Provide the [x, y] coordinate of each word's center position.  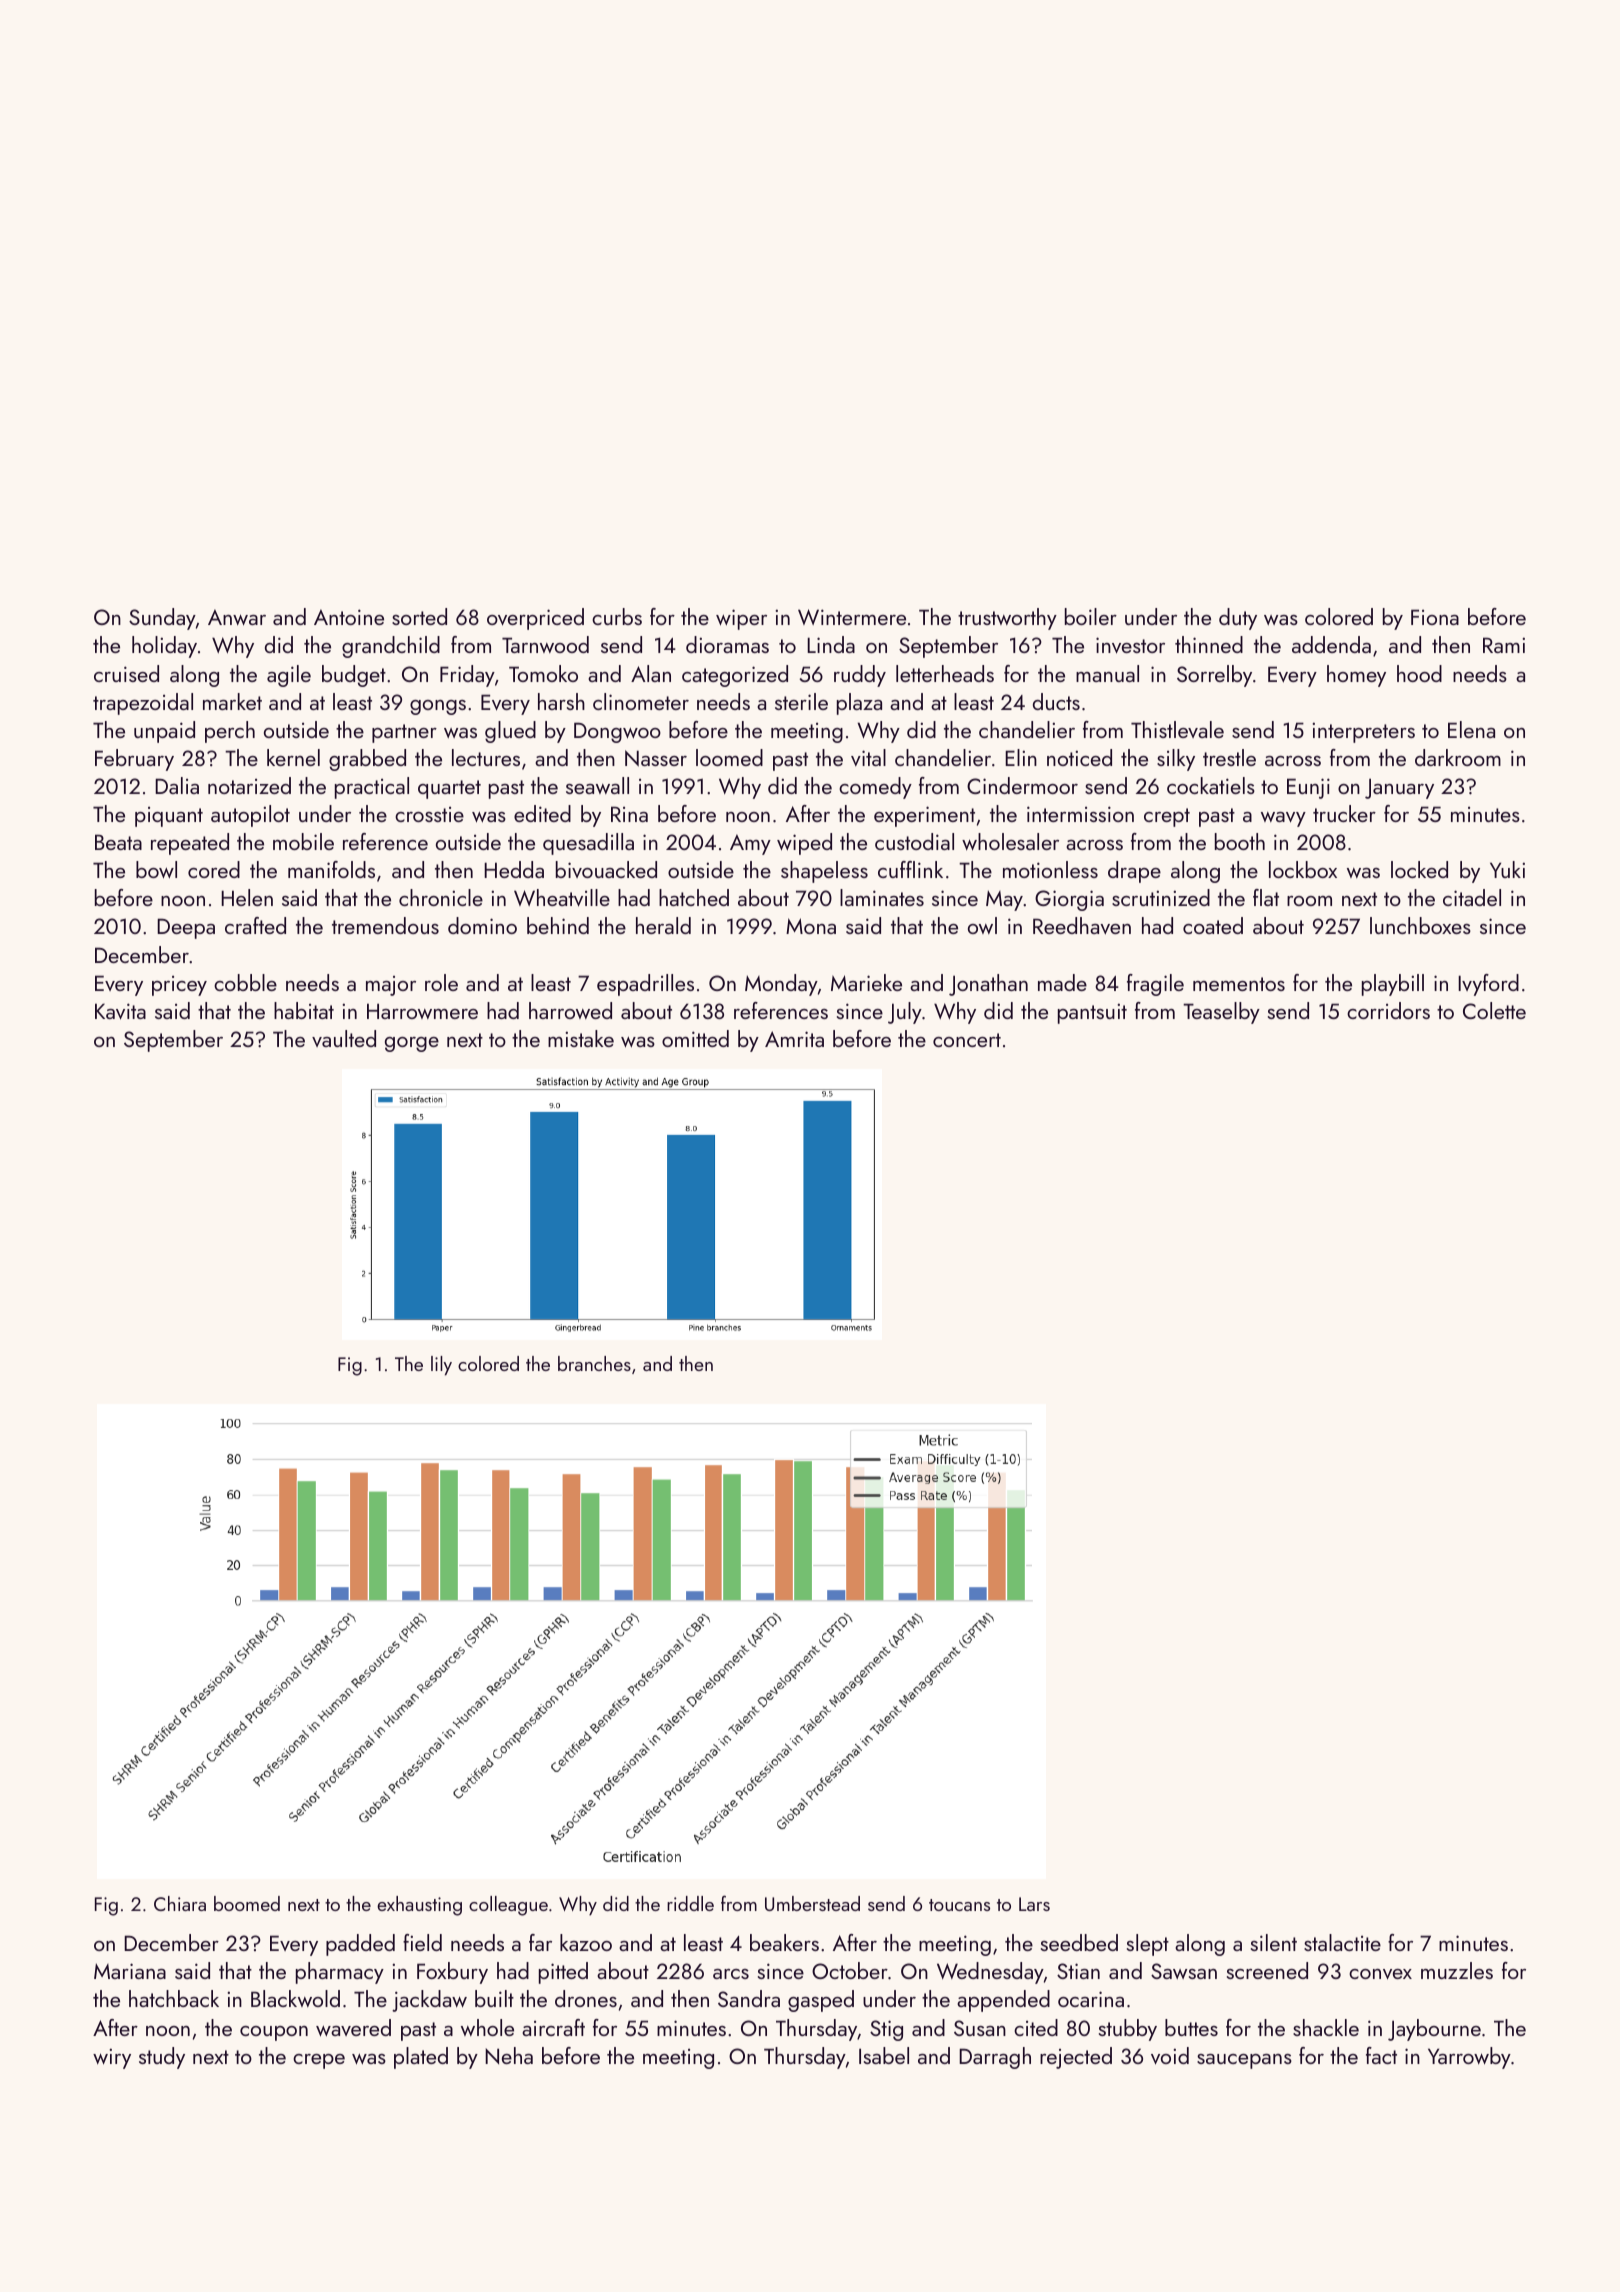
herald [663, 925]
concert [967, 1040]
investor [1130, 645]
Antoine [349, 617]
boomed [247, 1903]
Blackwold [295, 1998]
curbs [617, 616]
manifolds [331, 869]
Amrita [794, 1039]
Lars [1034, 1904]
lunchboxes [1420, 925]
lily [441, 1366]
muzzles [1457, 1970]
